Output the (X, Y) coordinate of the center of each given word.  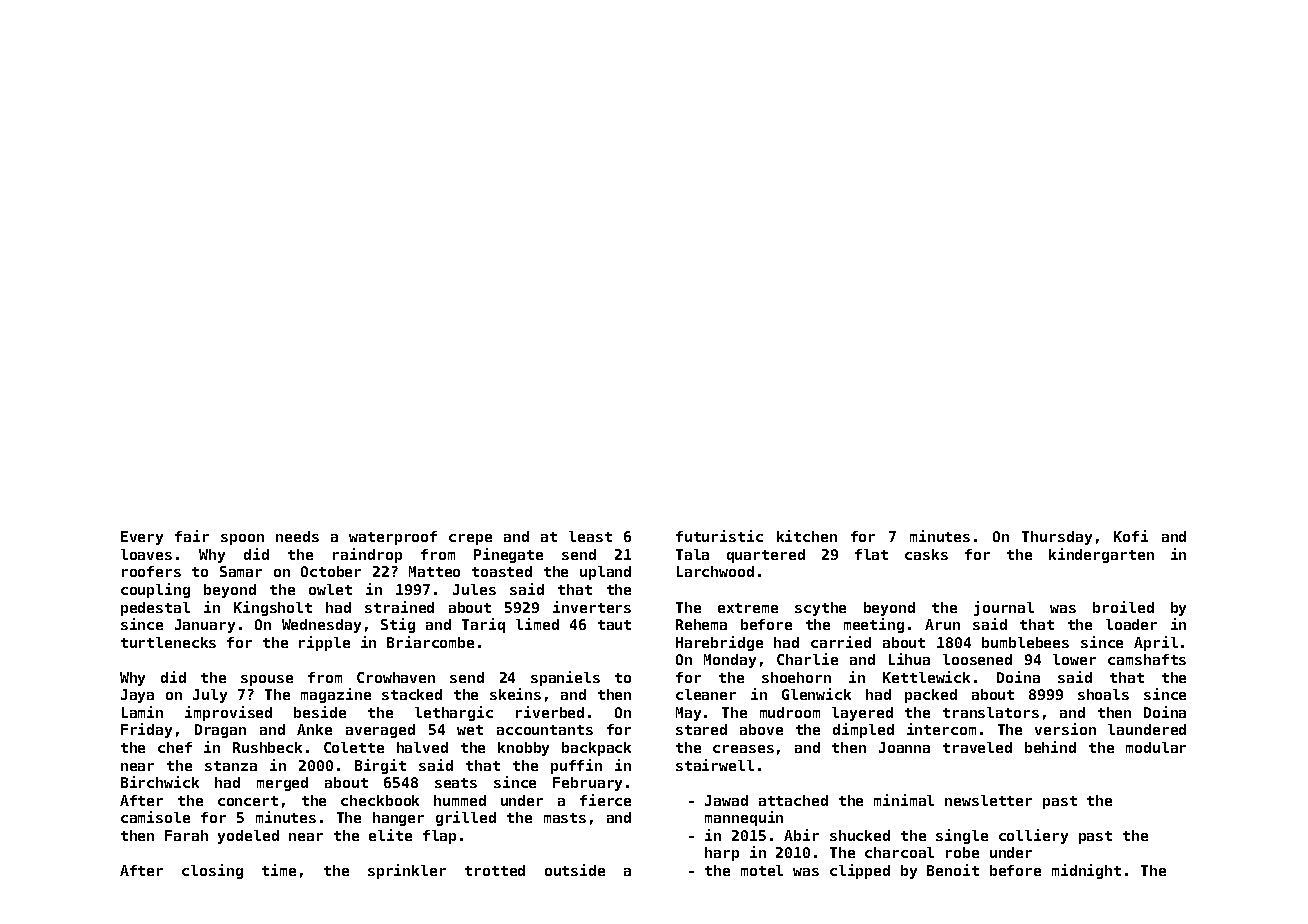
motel (762, 870)
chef (175, 747)
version (1065, 729)
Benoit (953, 870)
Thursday (1057, 538)
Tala (692, 554)
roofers (151, 571)
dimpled (863, 730)
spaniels (565, 678)
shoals (1103, 694)
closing (212, 871)
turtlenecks (168, 642)
